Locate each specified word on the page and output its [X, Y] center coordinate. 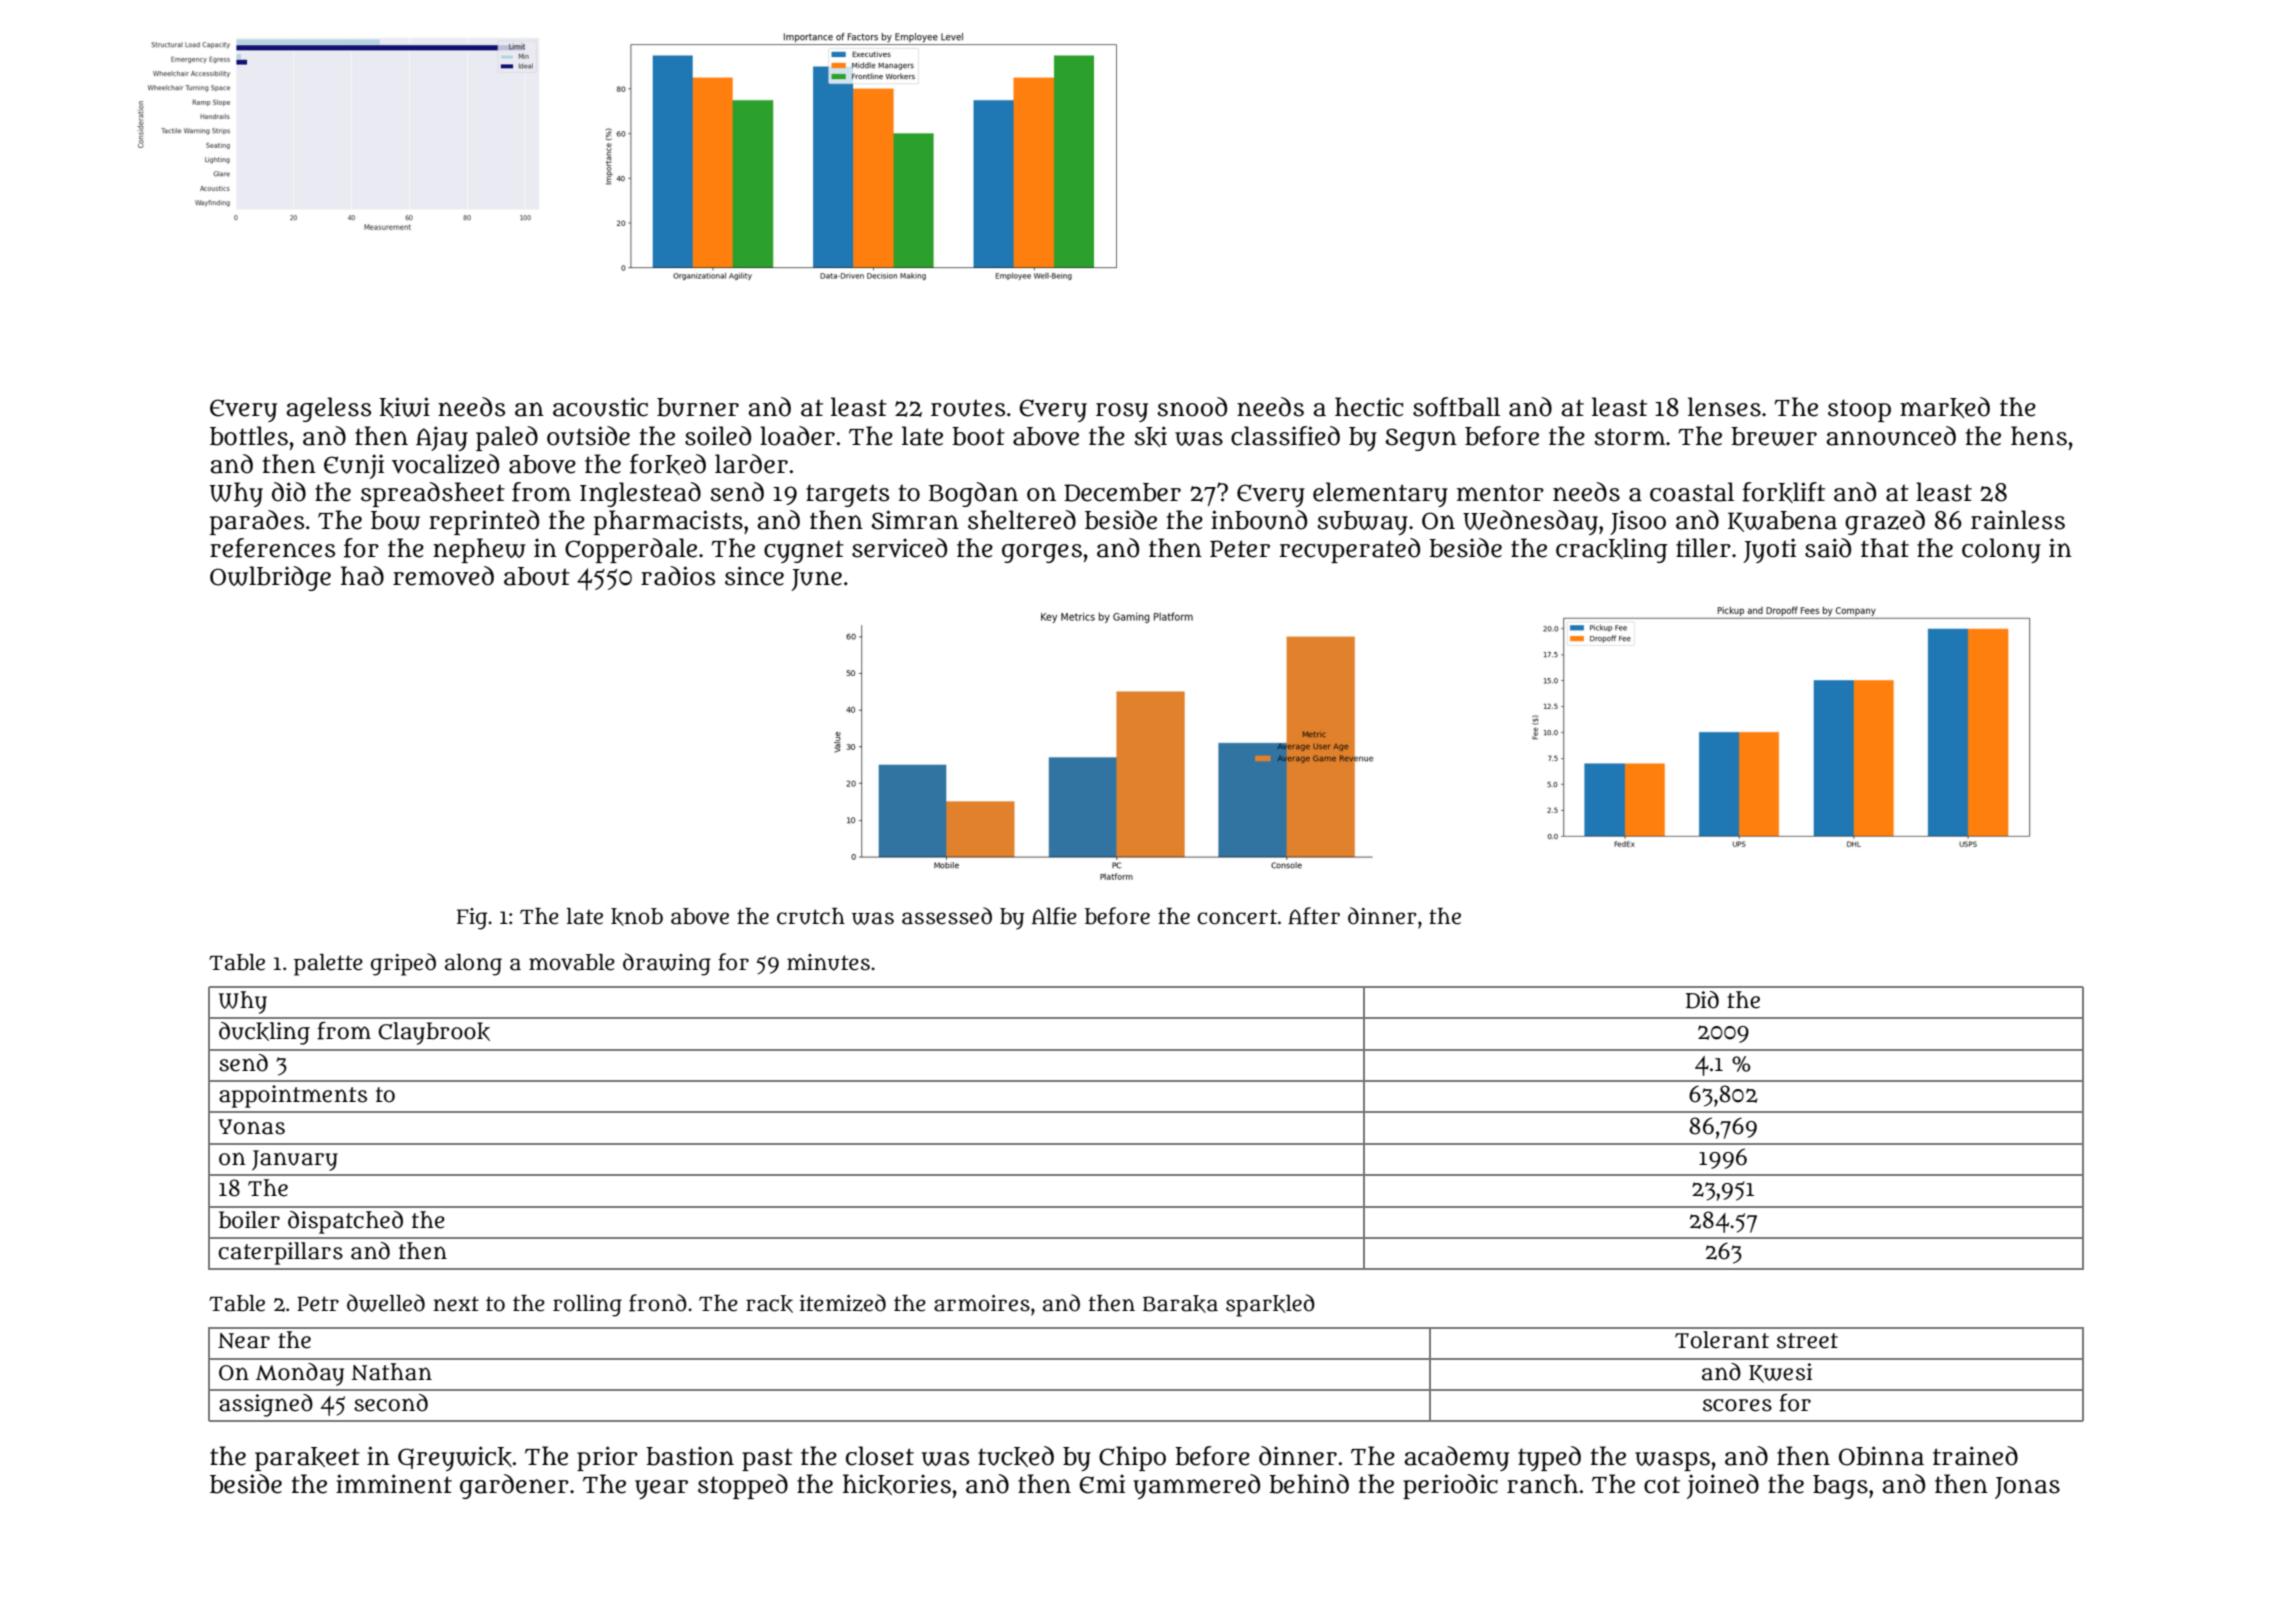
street [1807, 1341]
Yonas [252, 1127]
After [1314, 916]
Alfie [1054, 916]
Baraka [1180, 1304]
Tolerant [1722, 1340]
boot [978, 436]
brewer [1774, 436]
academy [1456, 1458]
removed [443, 576]
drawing [667, 964]
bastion [690, 1456]
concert [1237, 917]
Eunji [354, 466]
